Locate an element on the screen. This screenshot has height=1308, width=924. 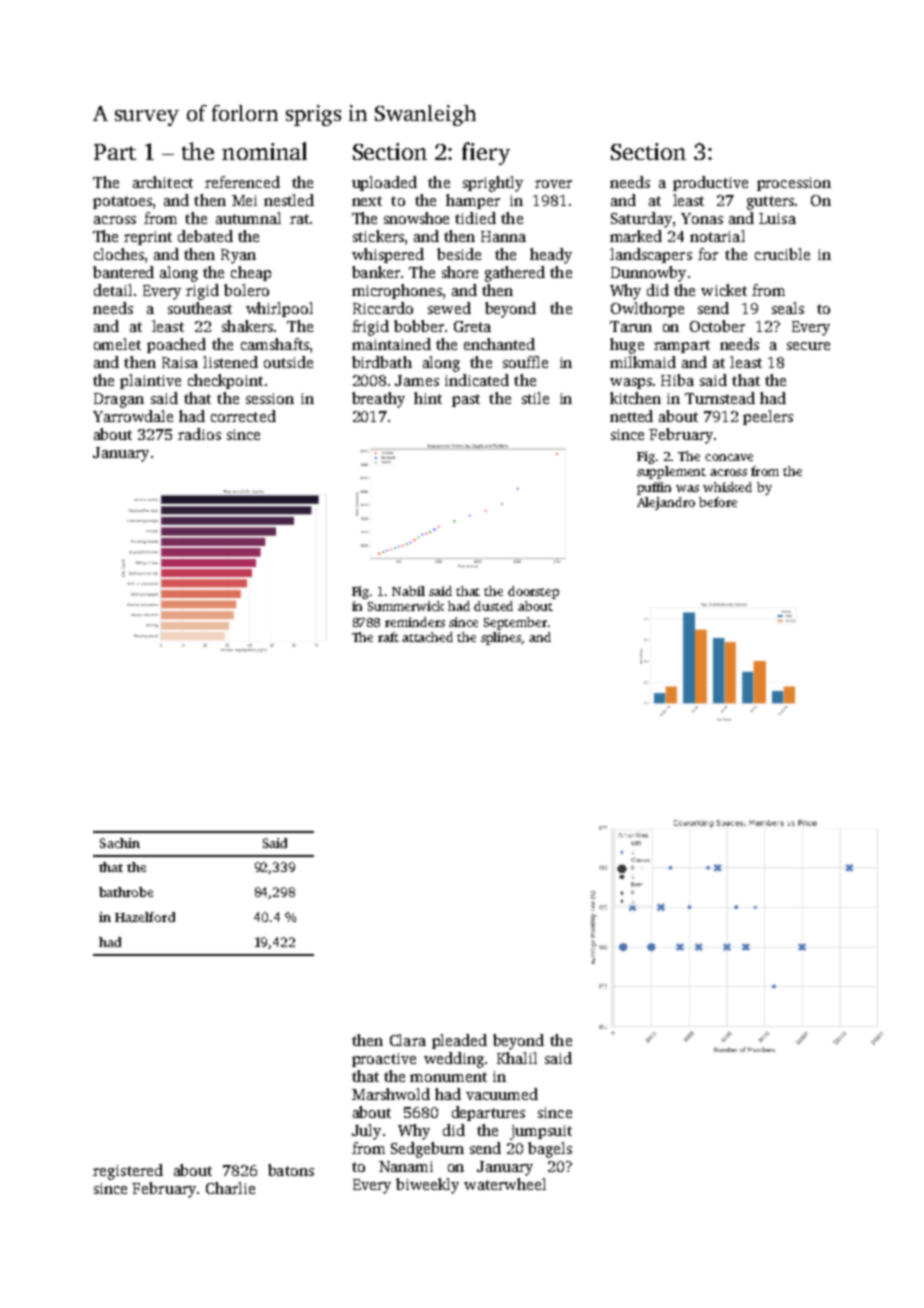
productive is located at coordinates (710, 183).
